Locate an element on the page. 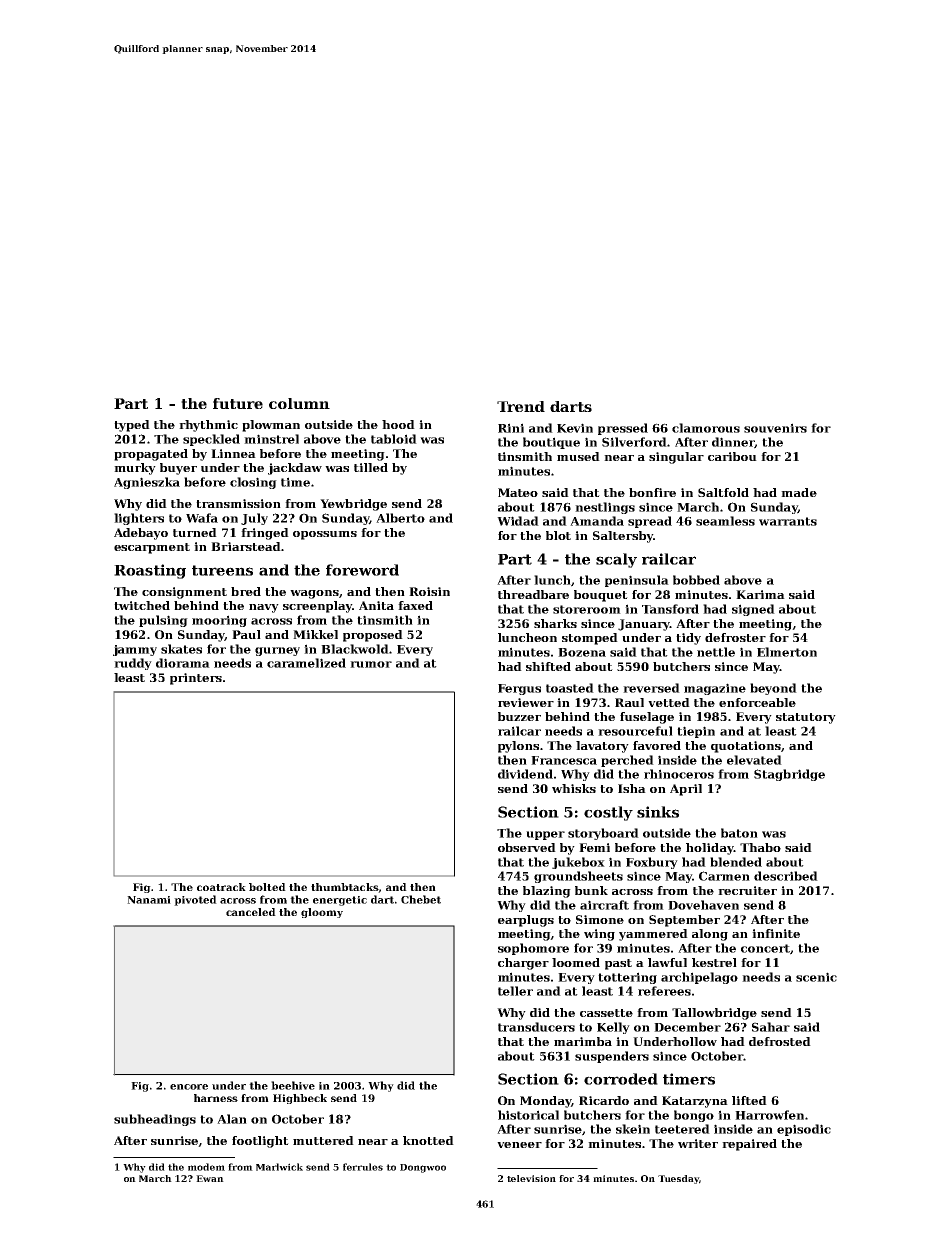 This image has height=1233, width=952. transducers is located at coordinates (536, 1027).
